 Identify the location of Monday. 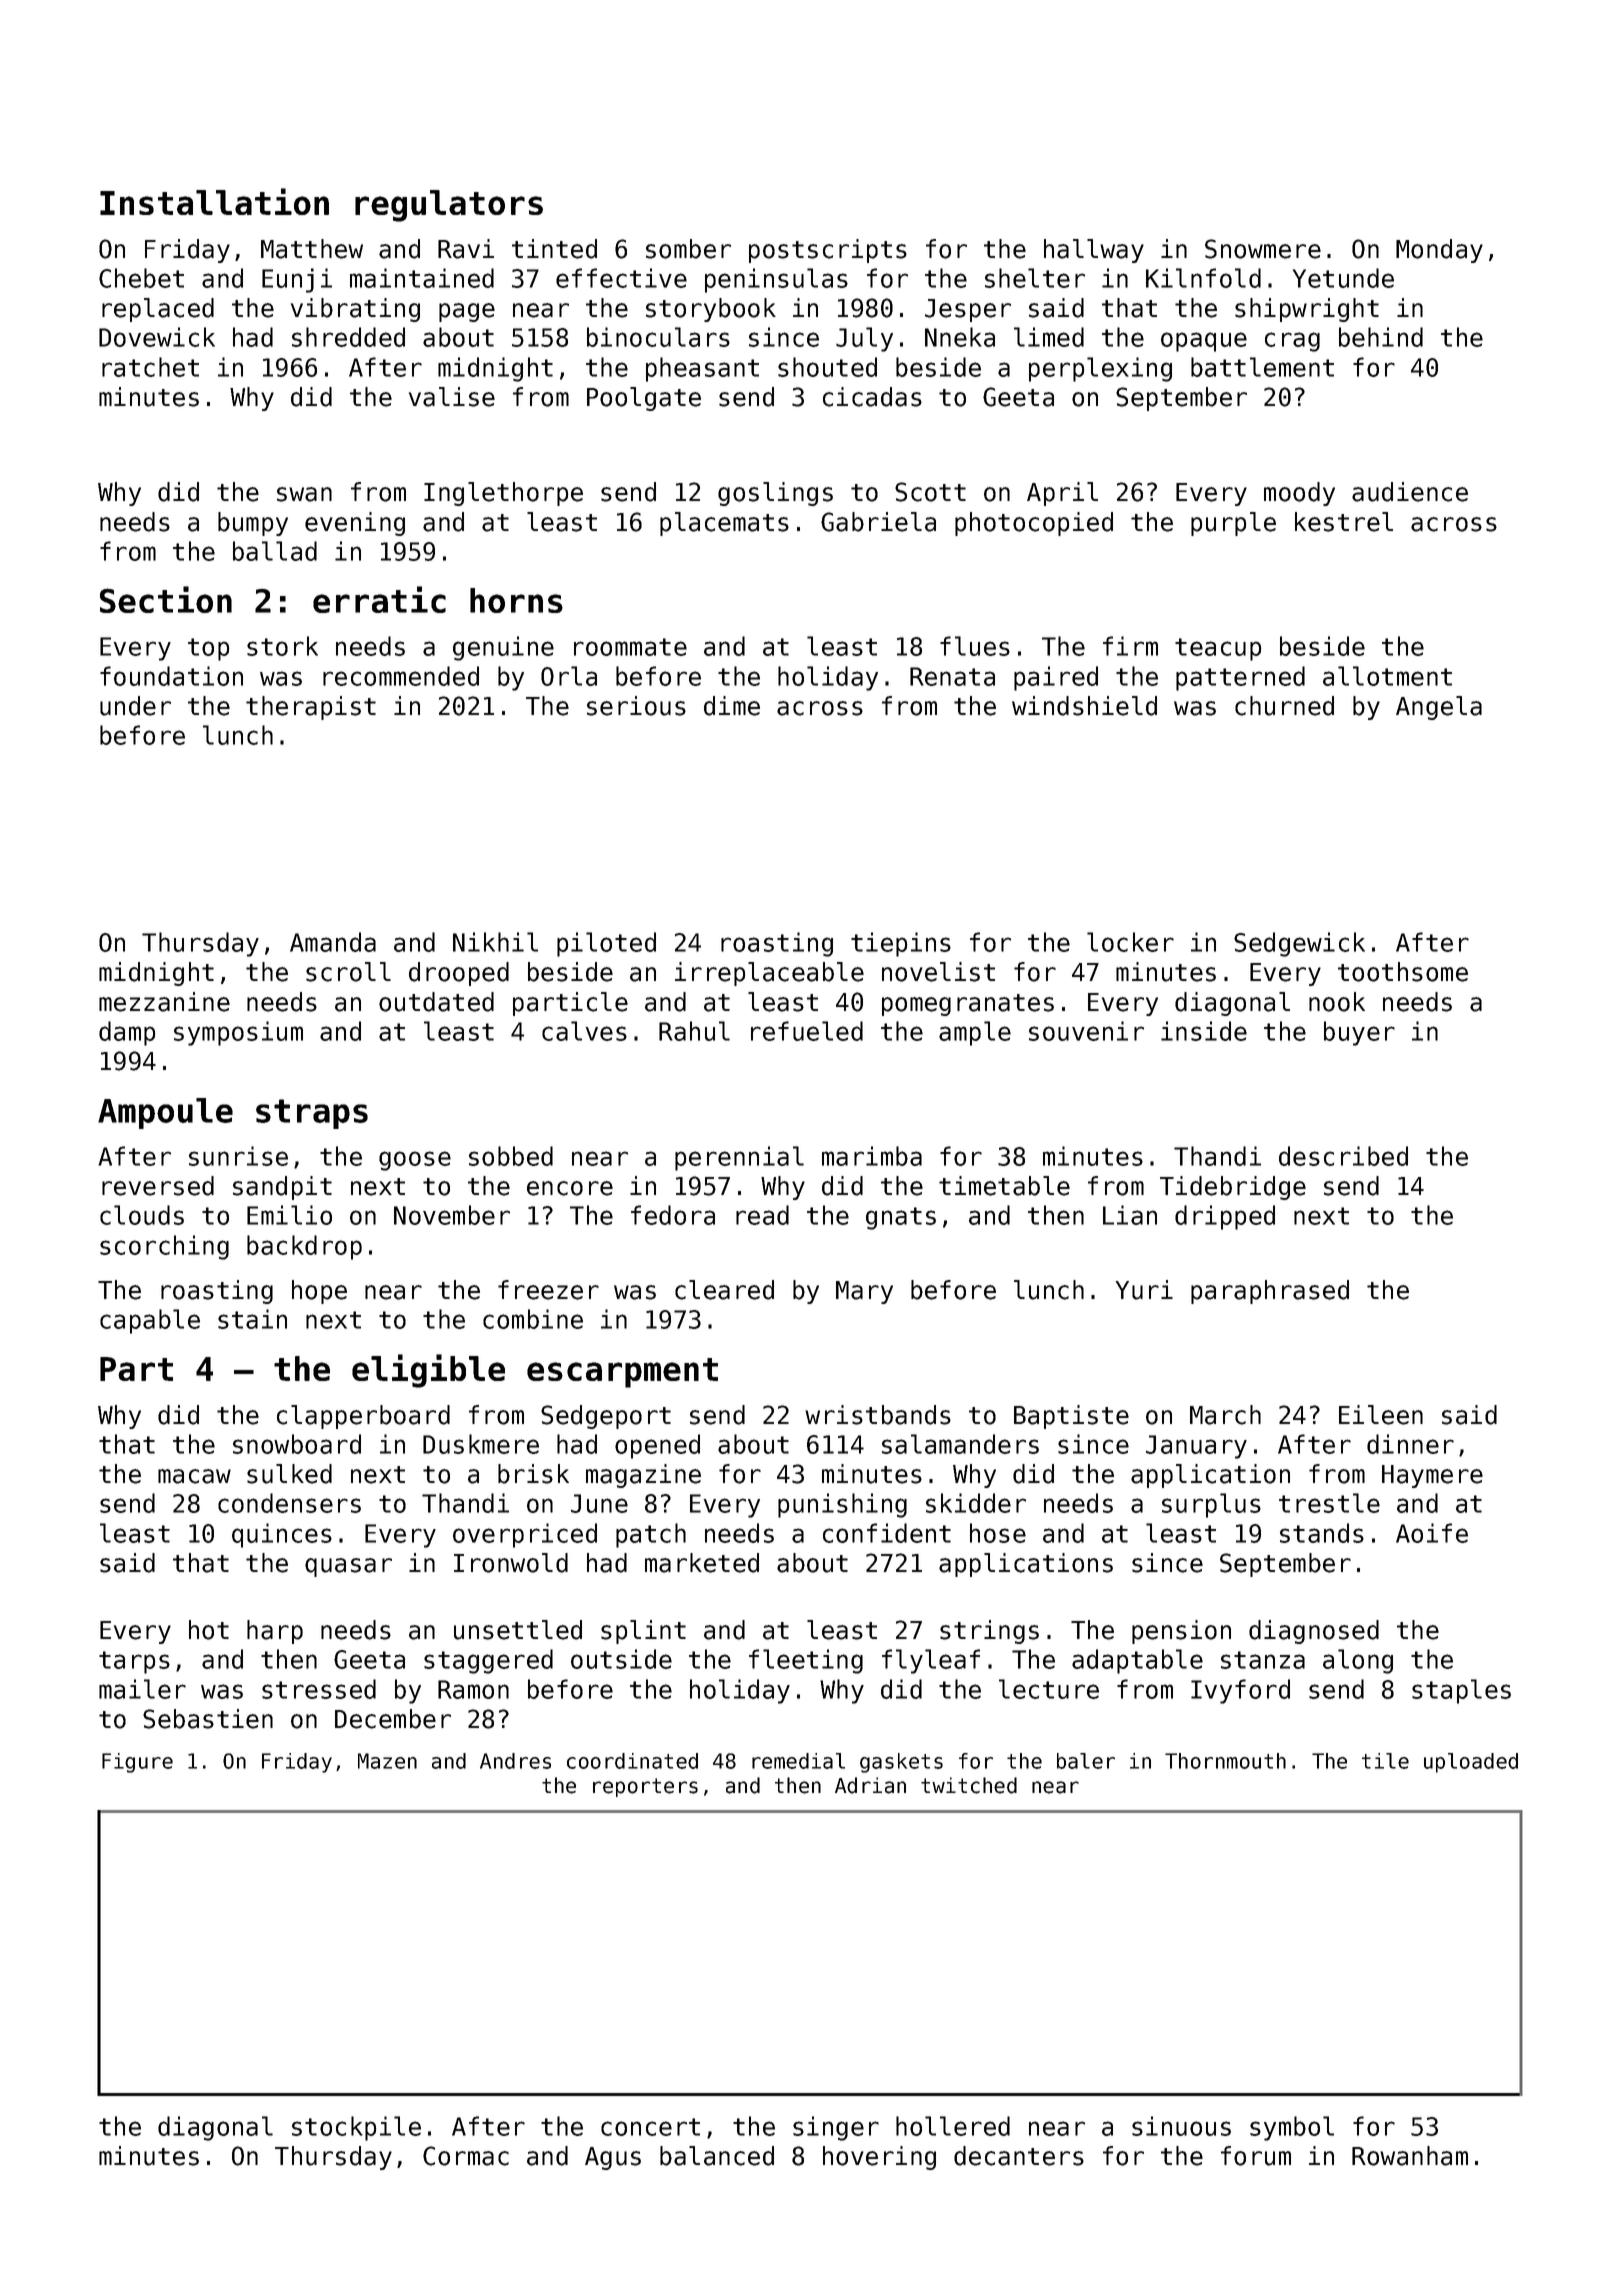
(1439, 251).
